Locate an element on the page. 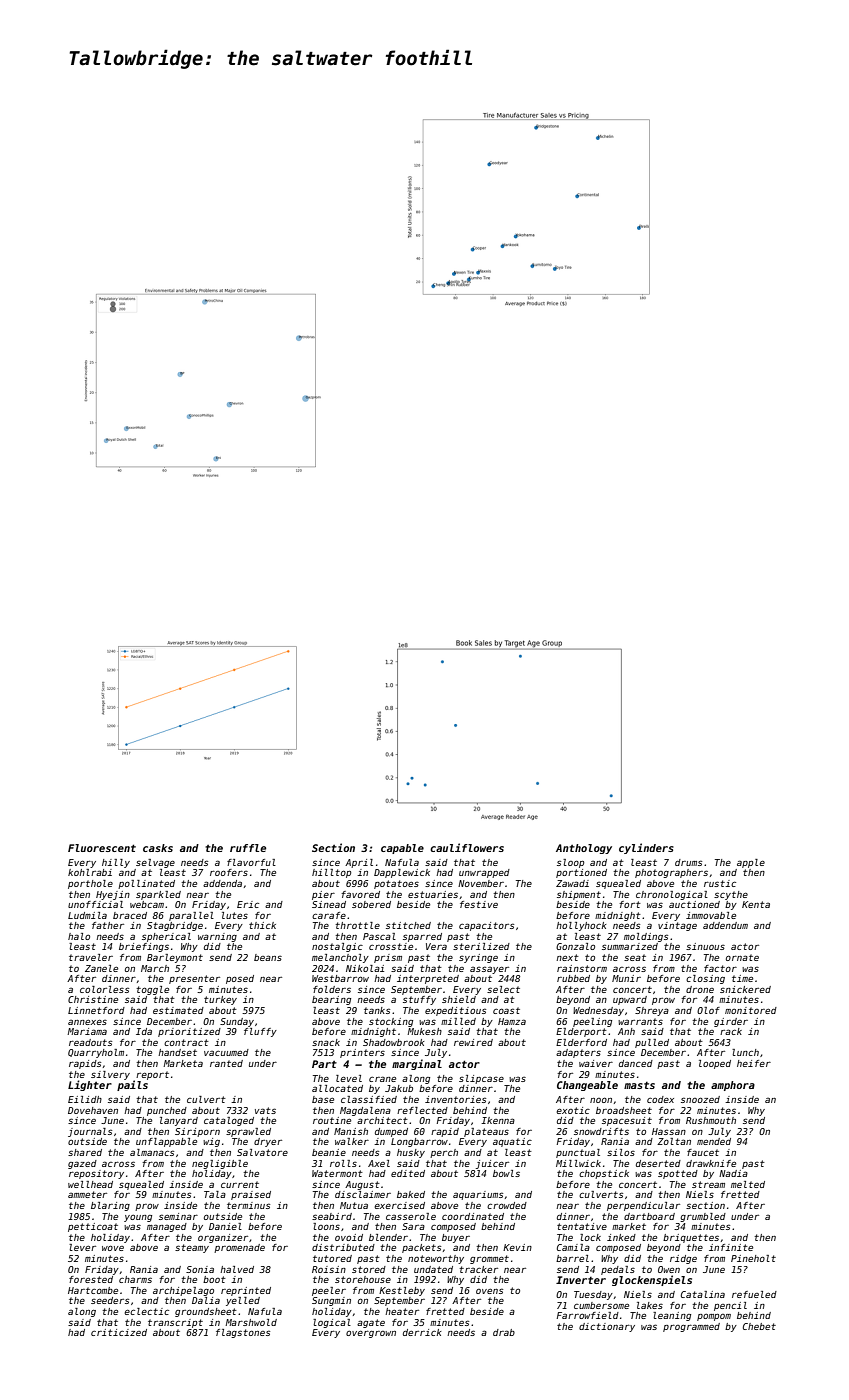 The width and height of the image is (849, 1400). stuffy is located at coordinates (419, 1000).
